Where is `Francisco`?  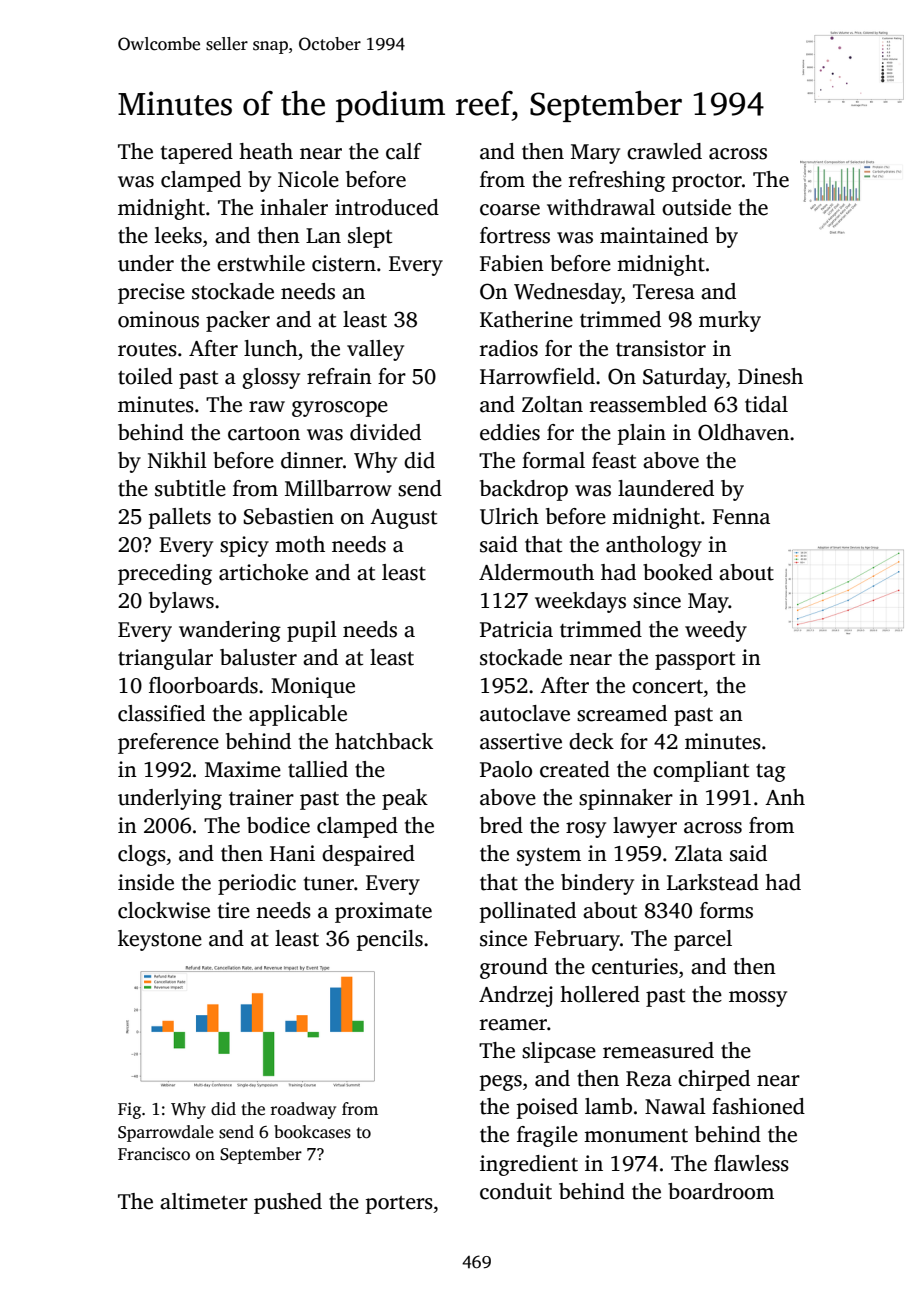
Francisco is located at coordinates (154, 1154).
